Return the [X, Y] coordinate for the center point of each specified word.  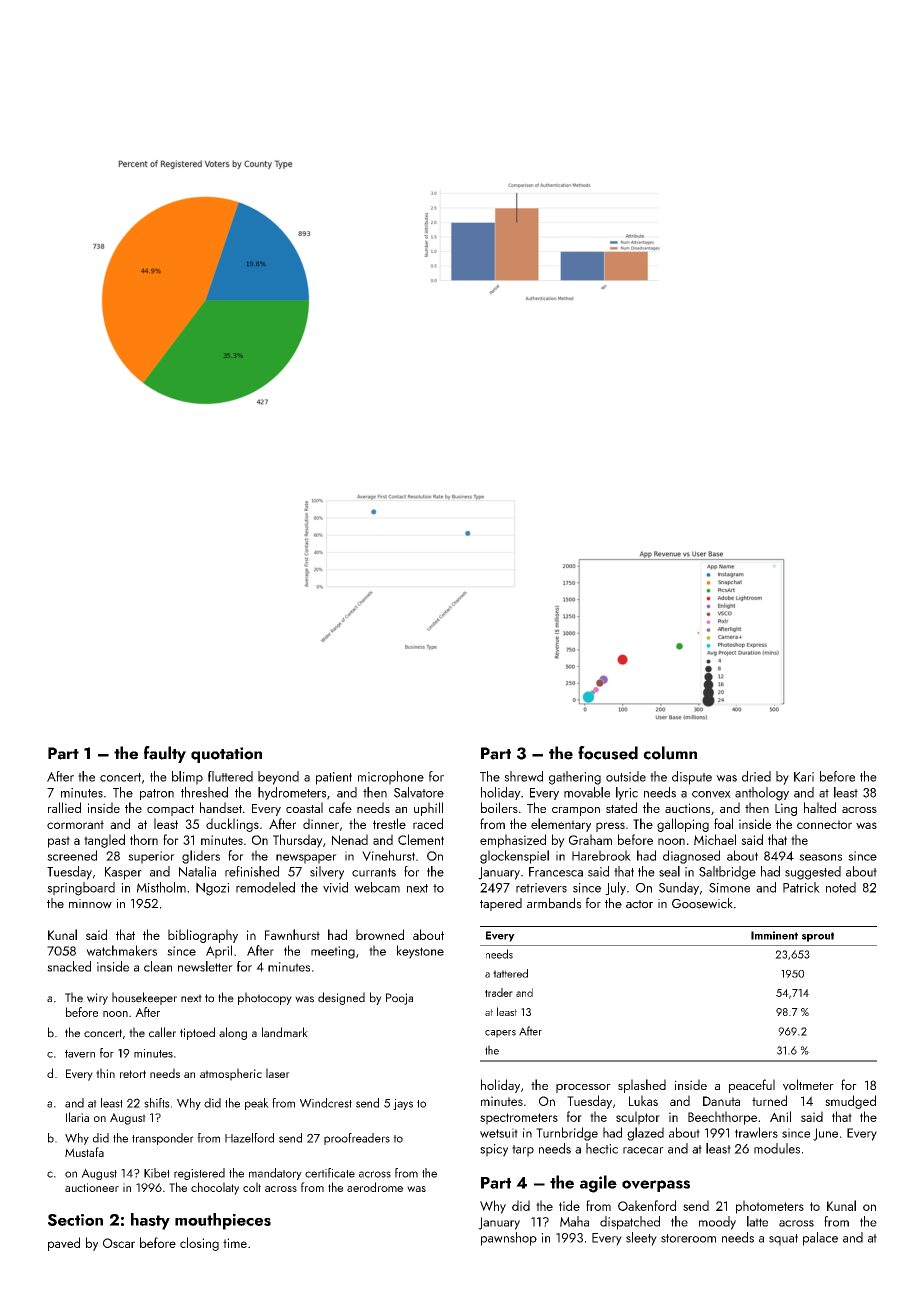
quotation [226, 755]
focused [608, 753]
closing [199, 1244]
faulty [165, 754]
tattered [510, 973]
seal [669, 871]
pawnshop [509, 1239]
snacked [69, 966]
